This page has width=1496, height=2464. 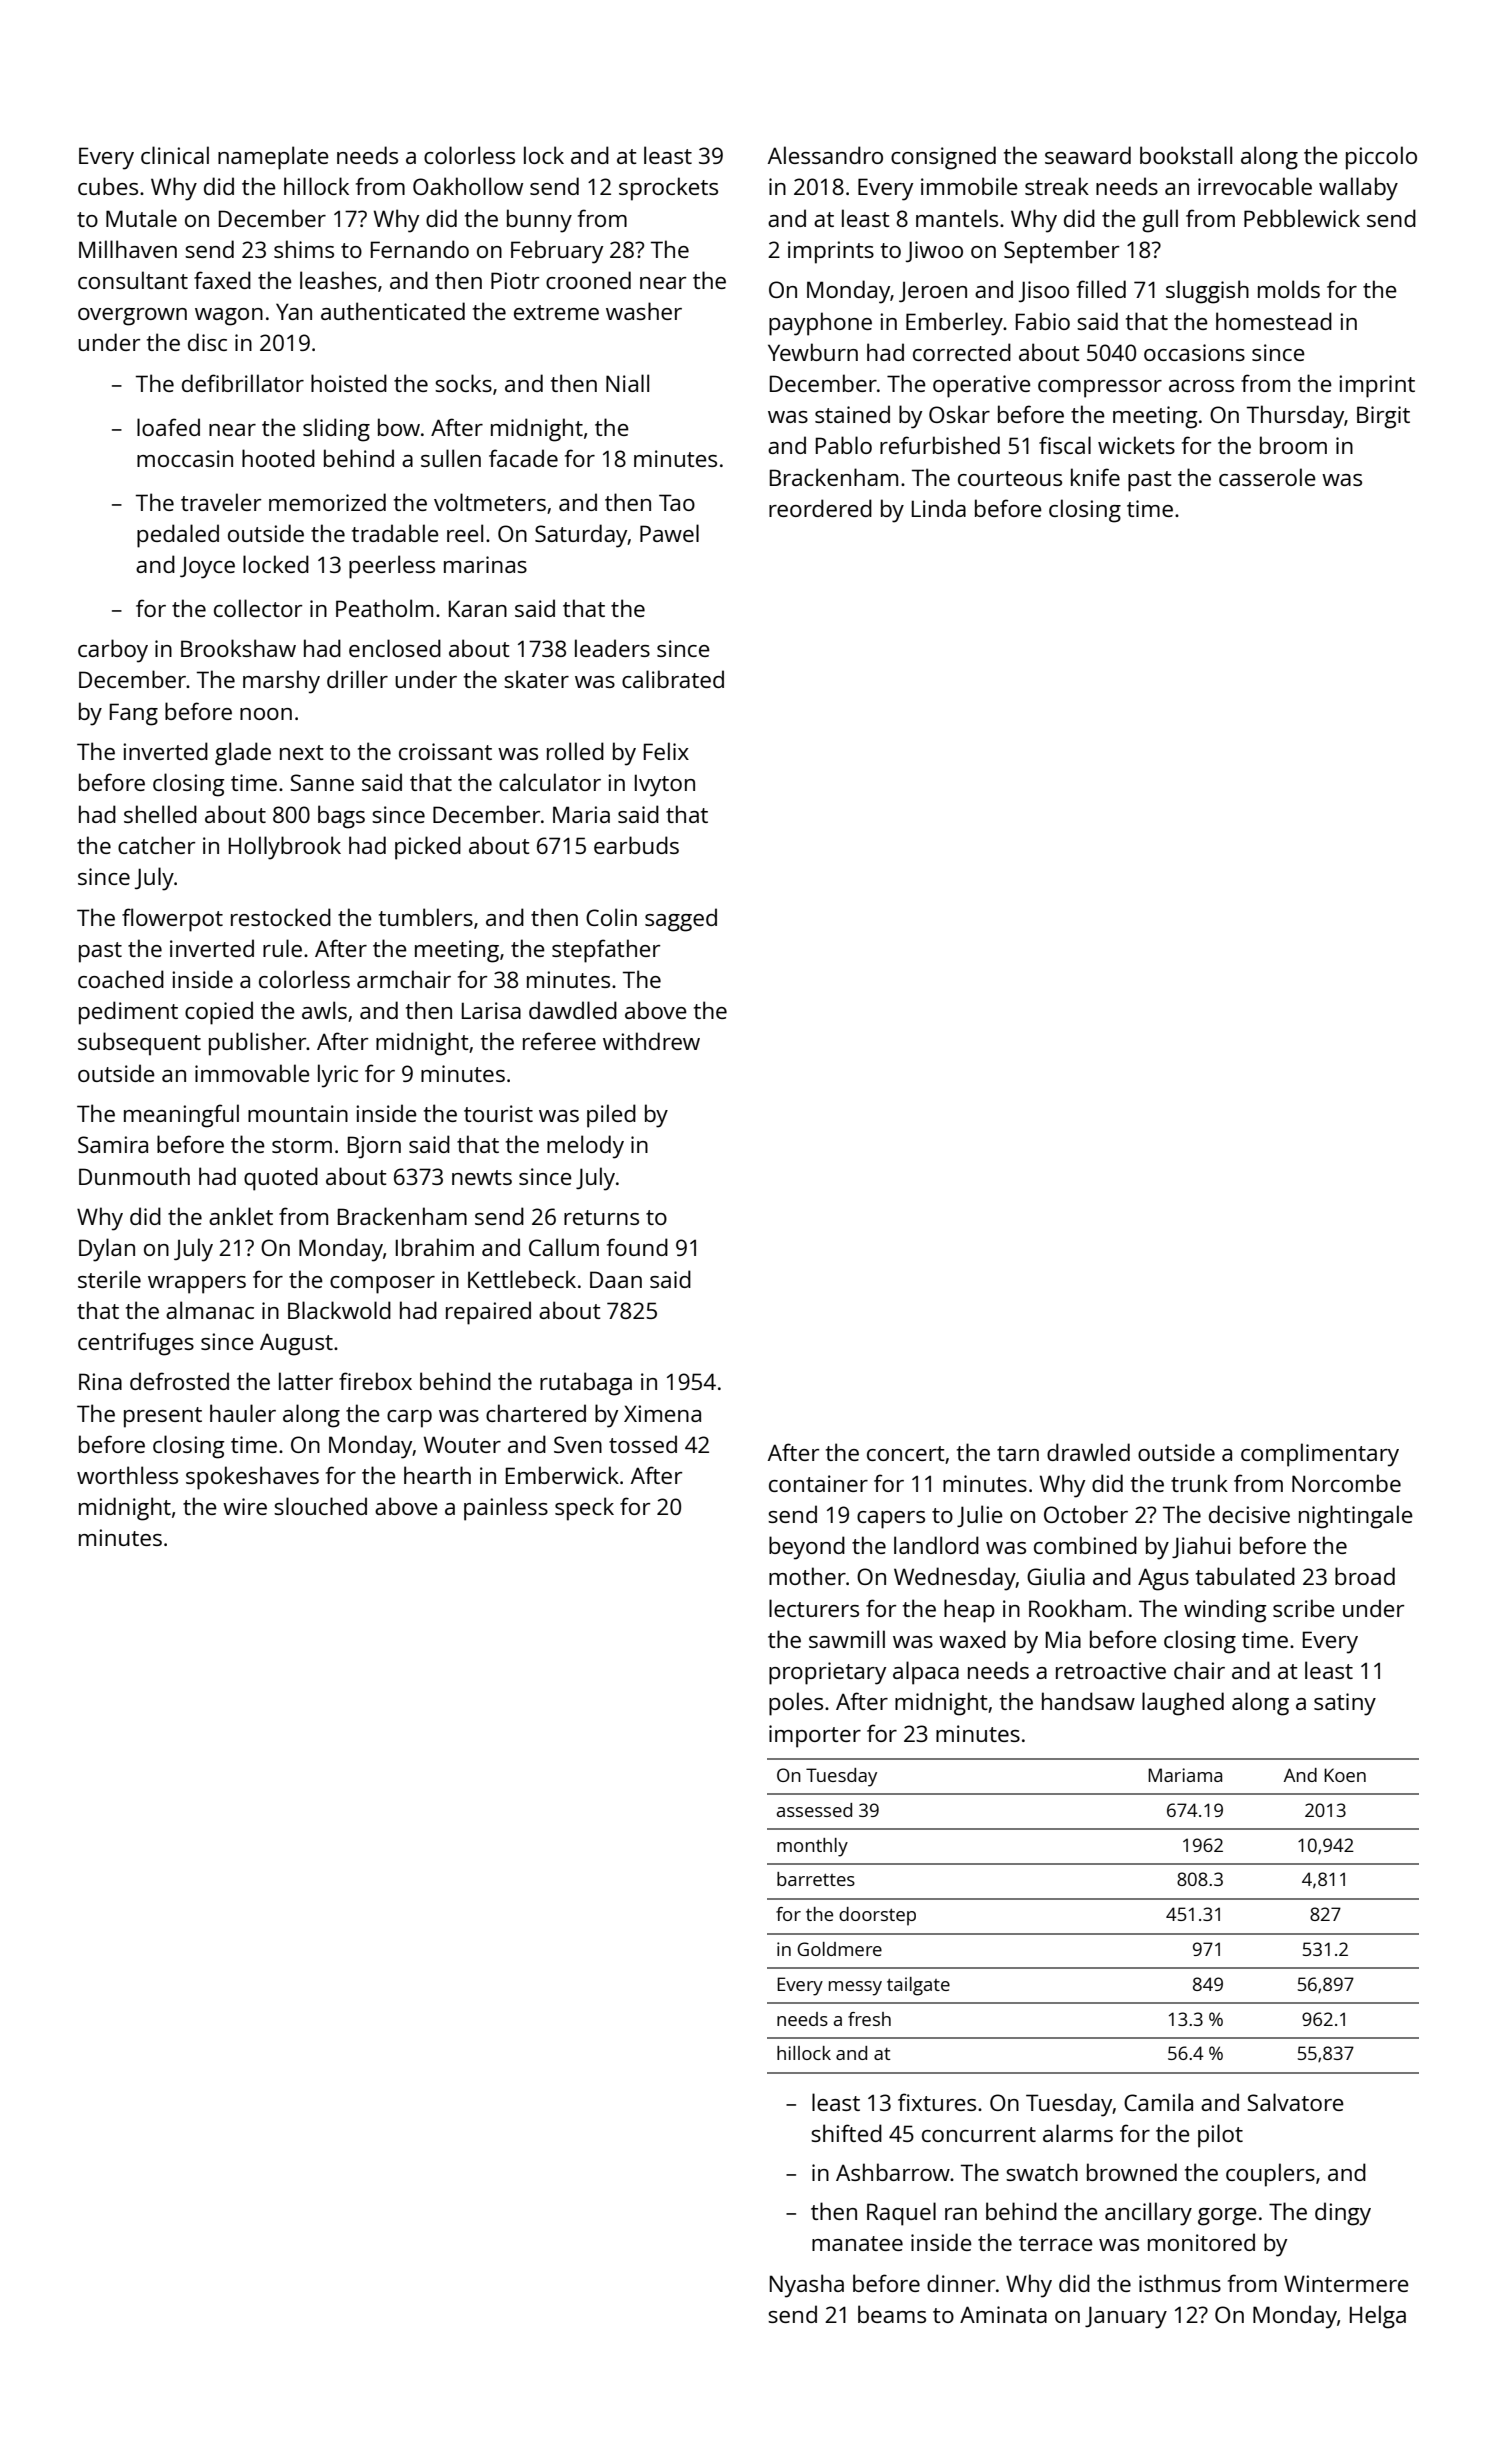 What do you see at coordinates (128, 249) in the page?
I see `Millhaven` at bounding box center [128, 249].
